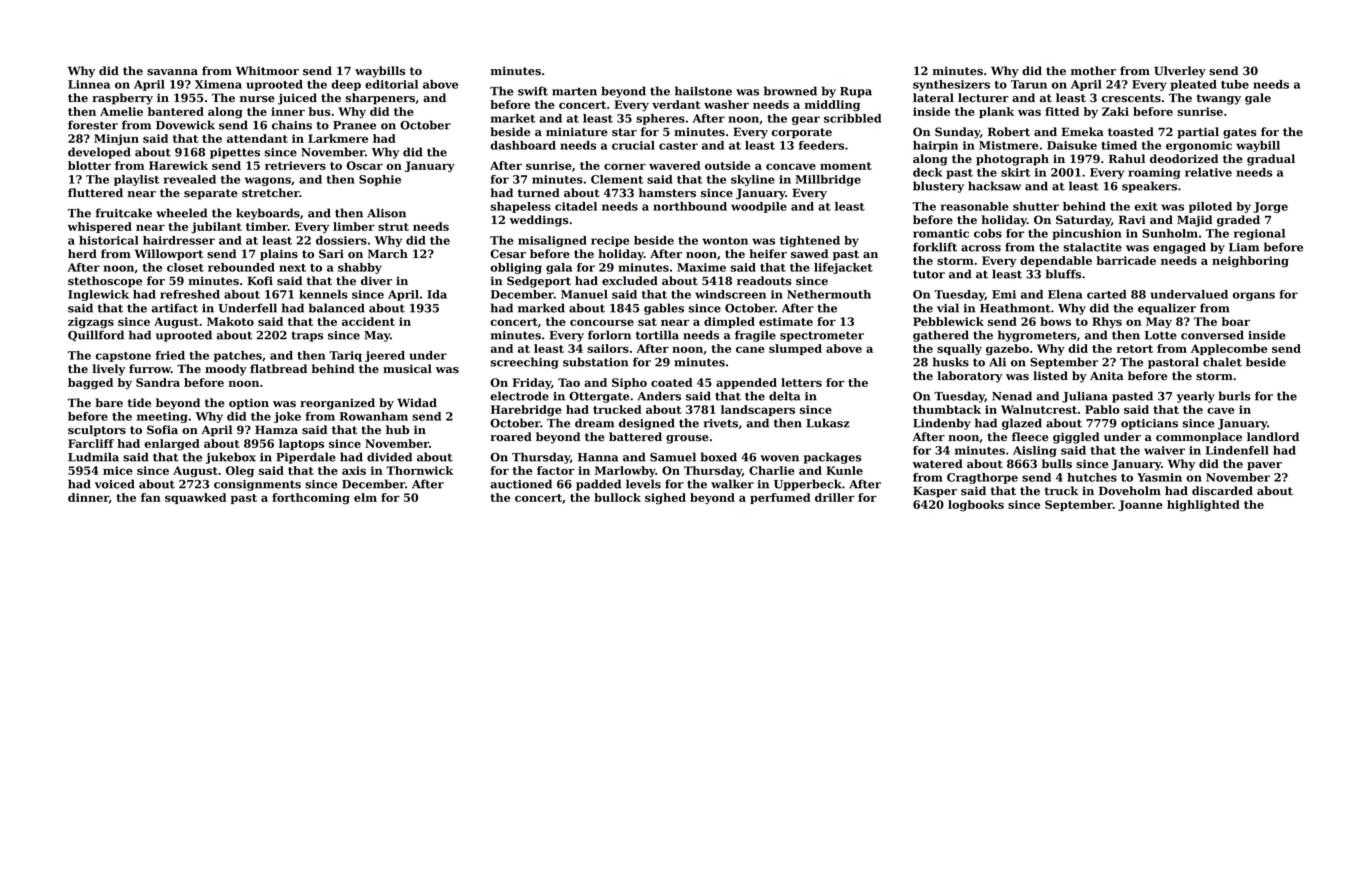 Image resolution: width=1372 pixels, height=887 pixels. What do you see at coordinates (311, 499) in the screenshot?
I see `forthcoming` at bounding box center [311, 499].
